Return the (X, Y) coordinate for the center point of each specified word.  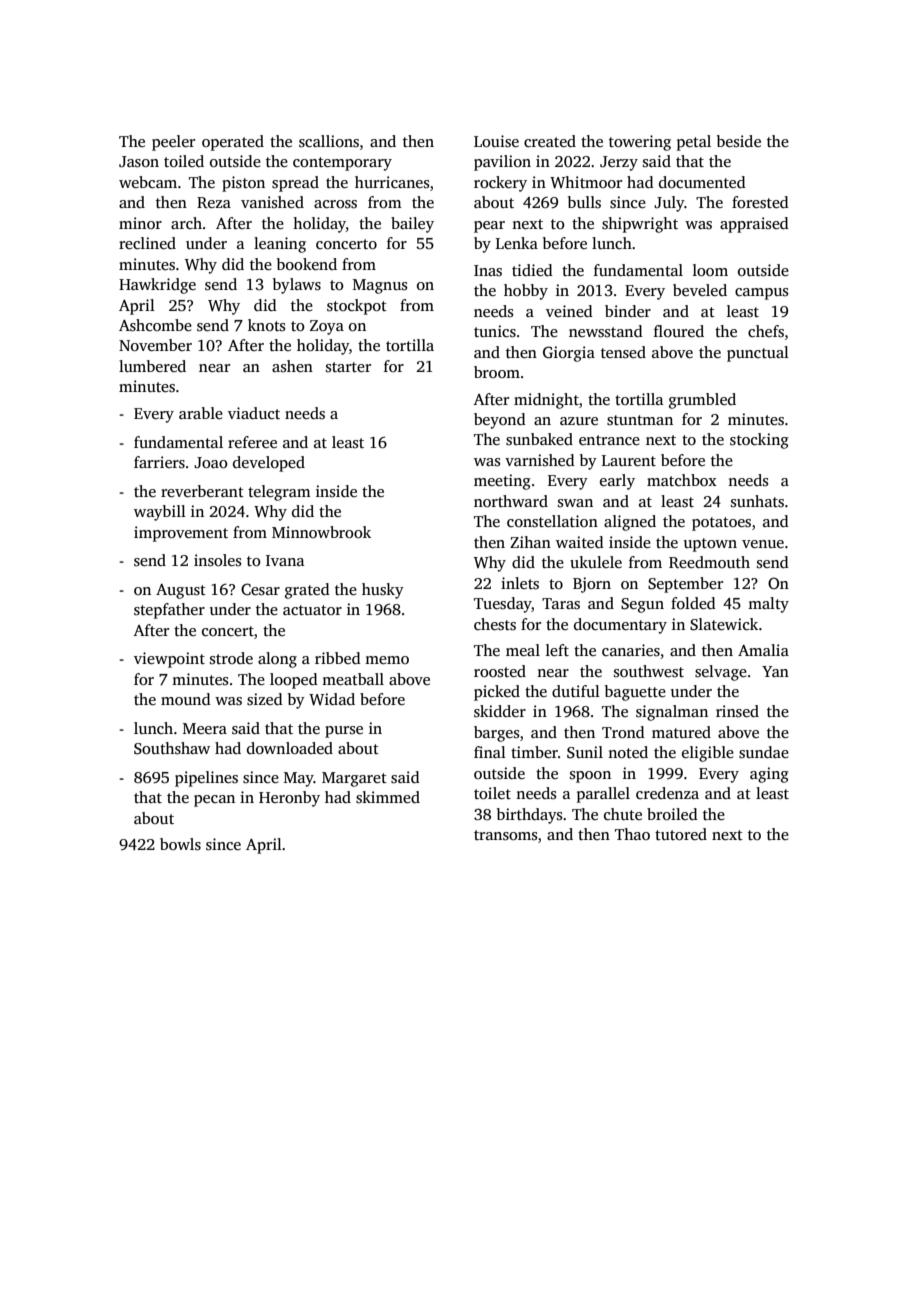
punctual (758, 354)
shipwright (640, 225)
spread (295, 184)
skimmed (388, 797)
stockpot (357, 307)
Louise (496, 141)
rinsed (737, 711)
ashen (292, 366)
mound (186, 699)
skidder (500, 711)
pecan (214, 801)
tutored (681, 834)
